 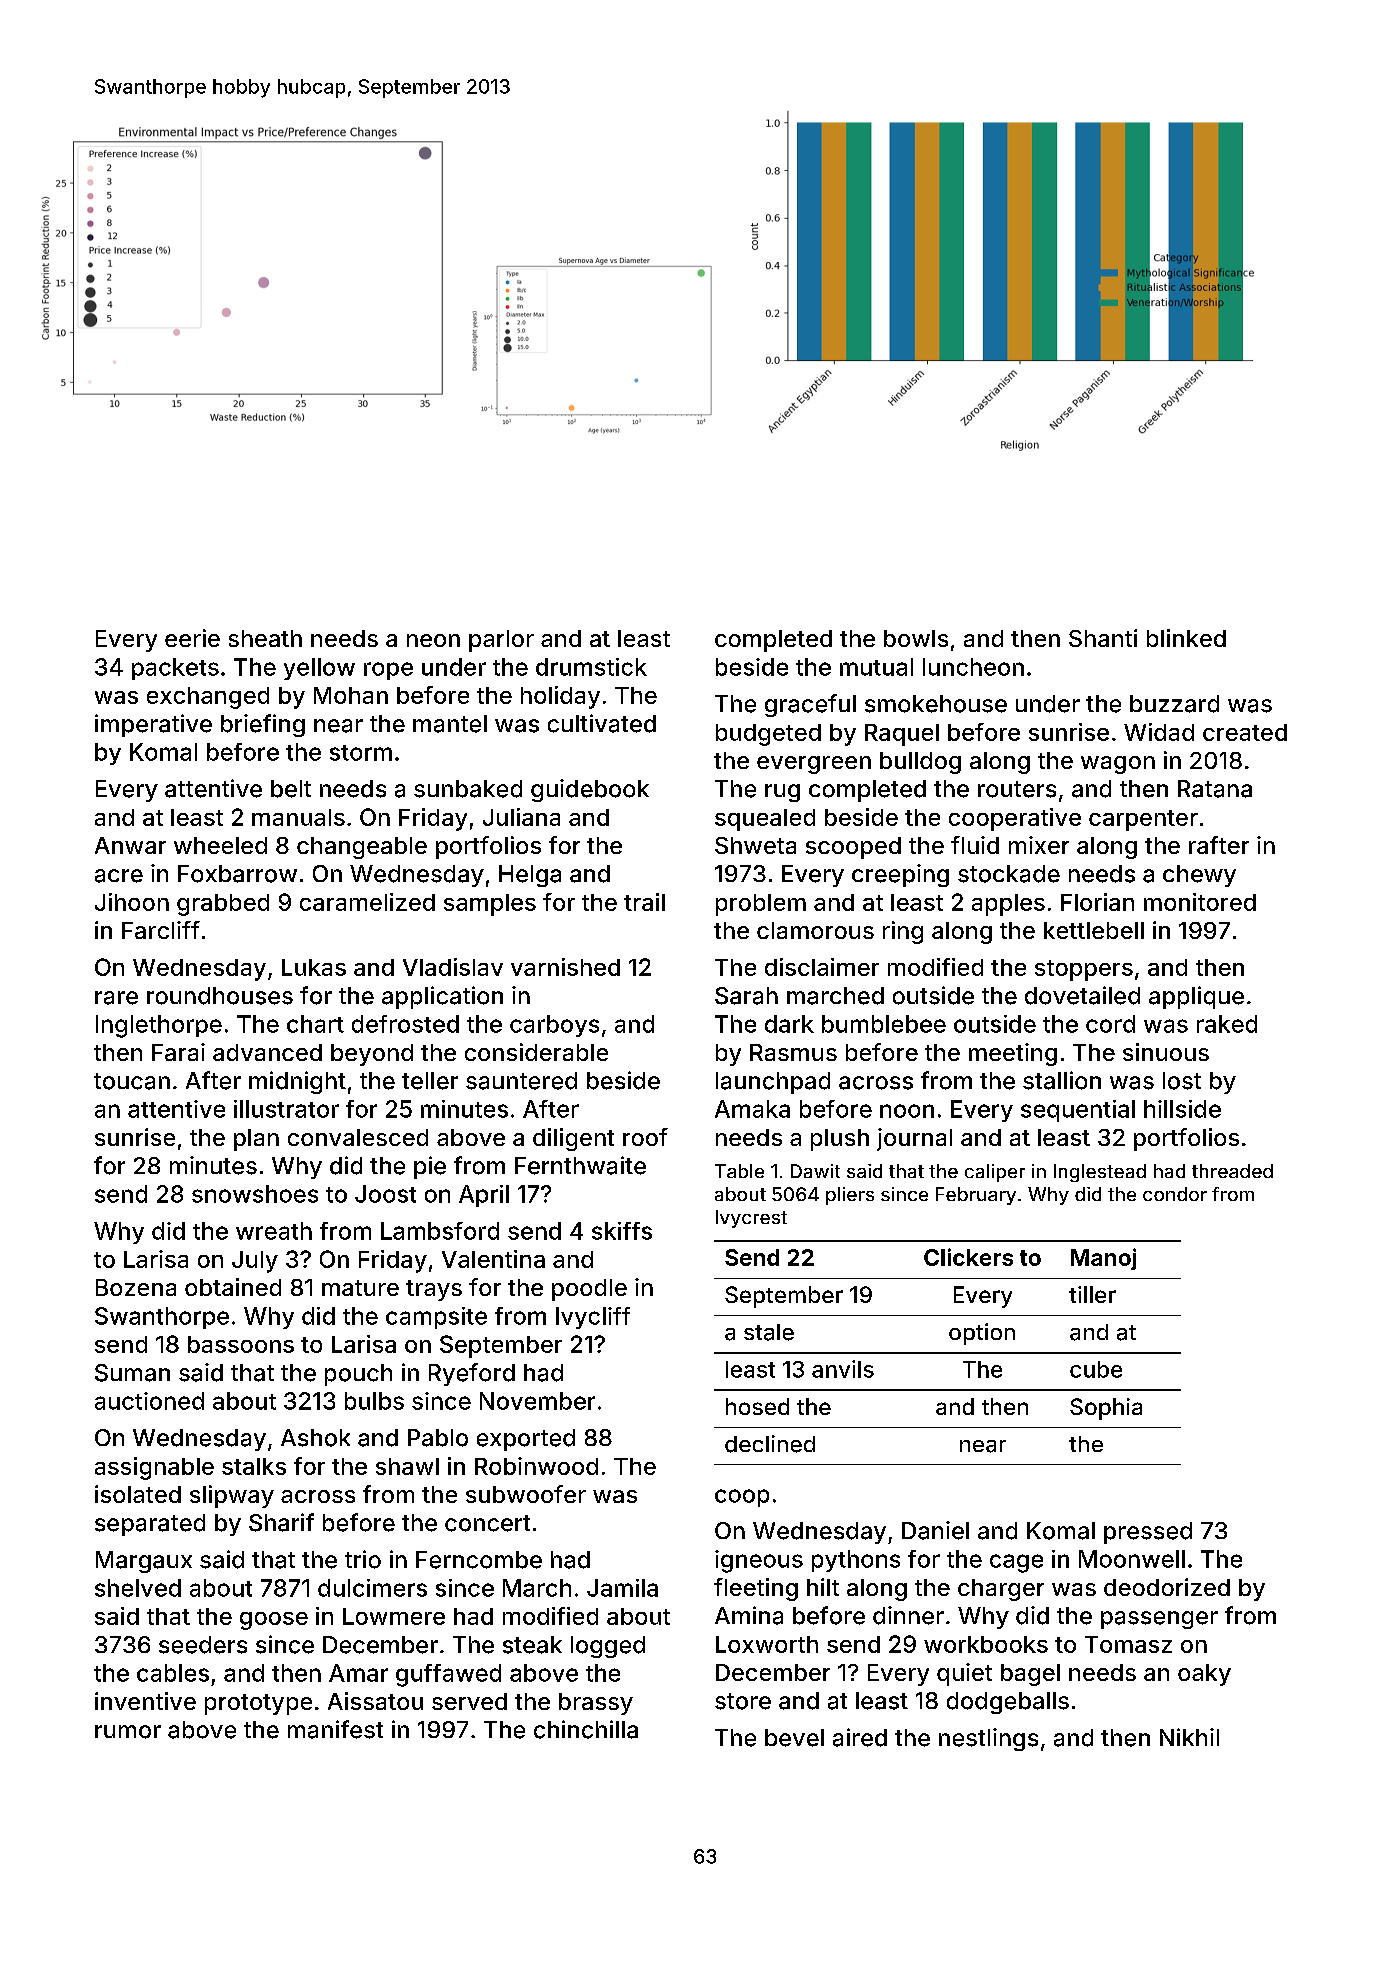 What do you see at coordinates (1186, 638) in the page?
I see `blinked` at bounding box center [1186, 638].
